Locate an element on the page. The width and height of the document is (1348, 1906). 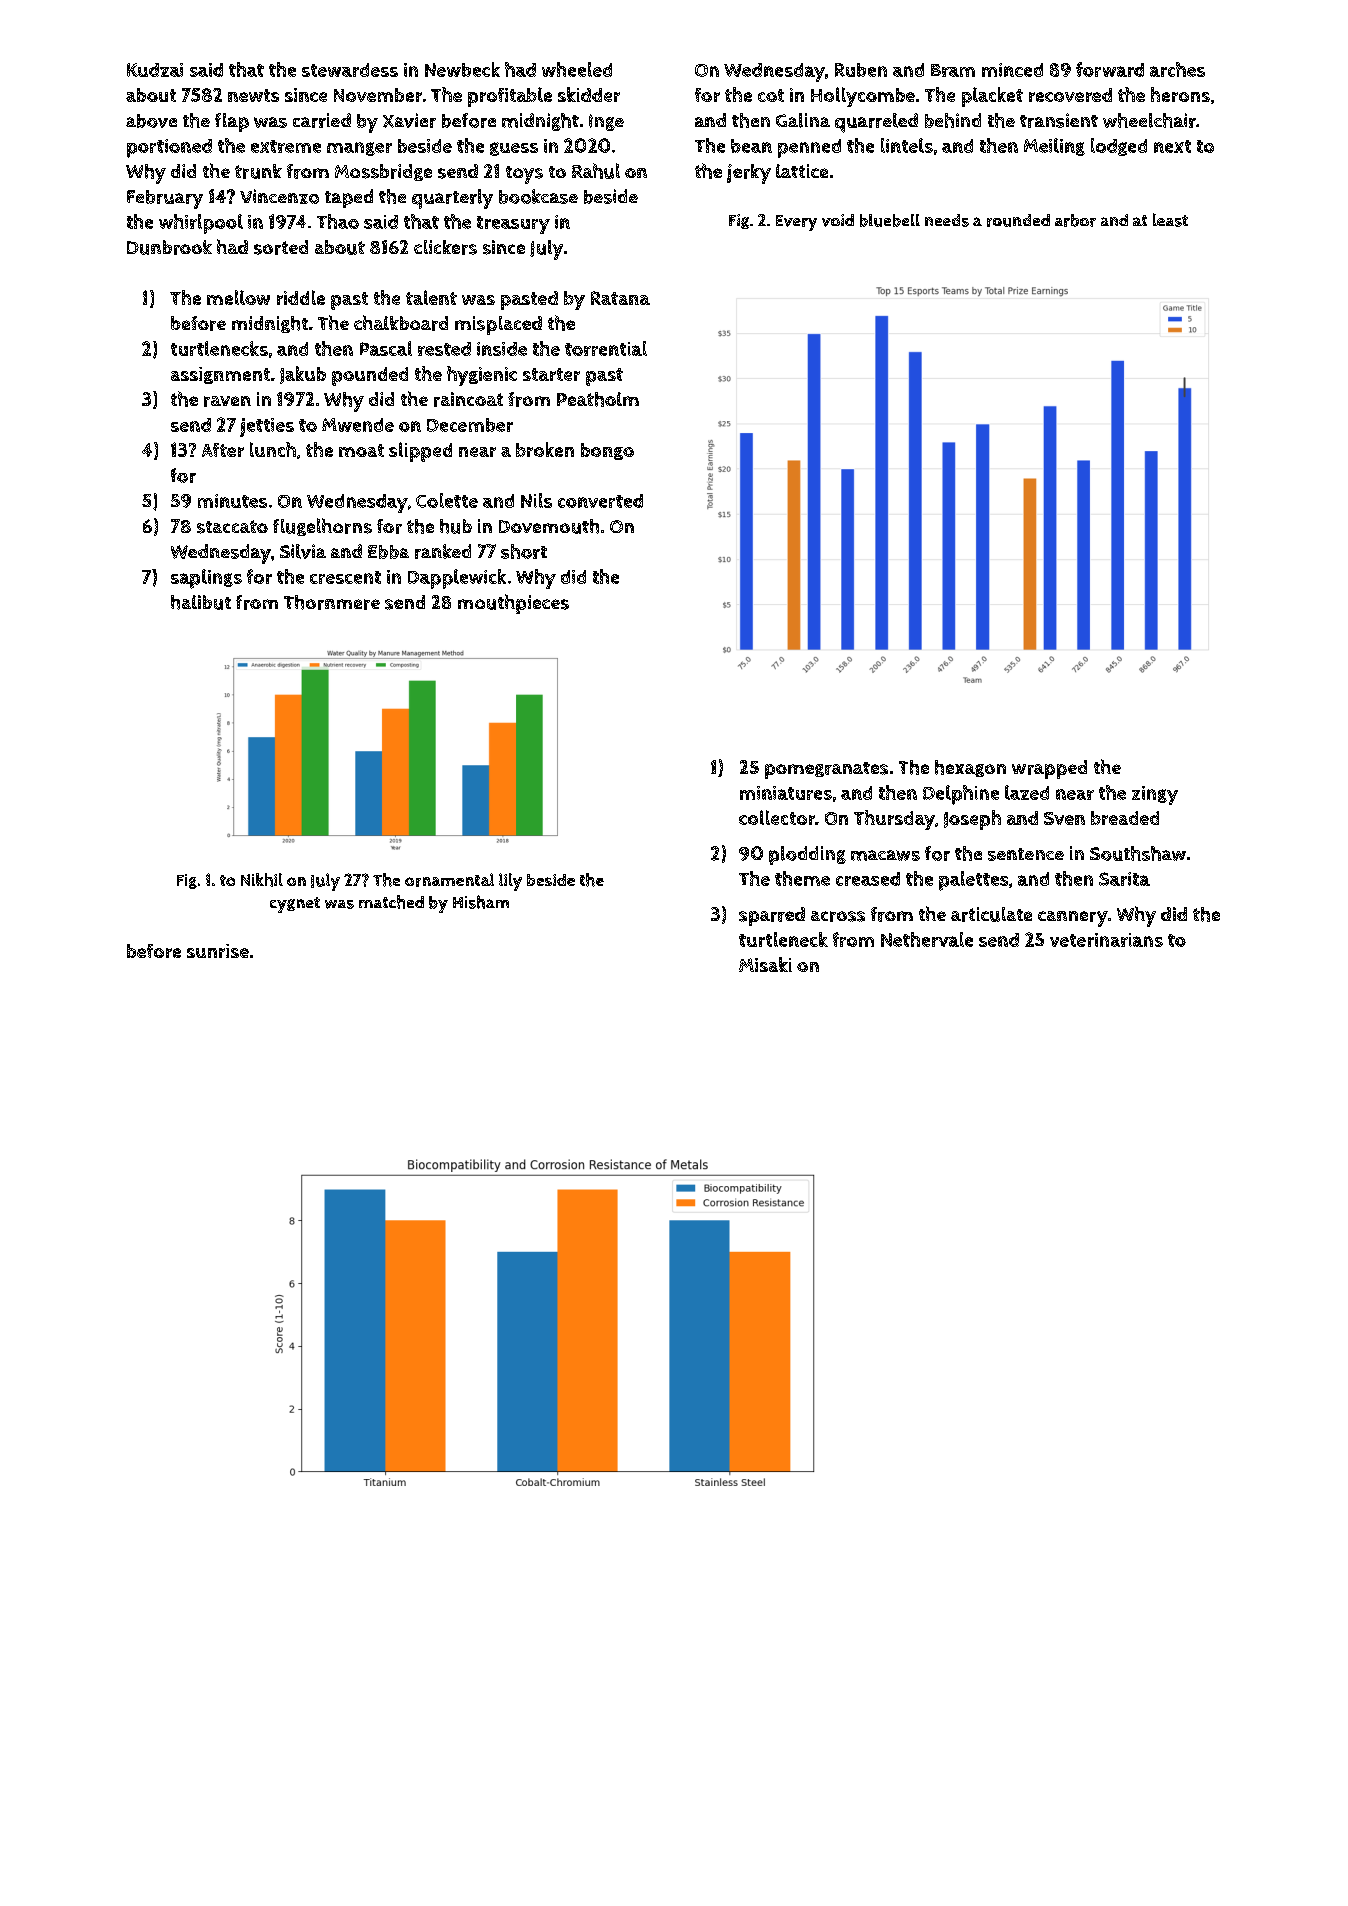
torrential is located at coordinates (606, 348).
